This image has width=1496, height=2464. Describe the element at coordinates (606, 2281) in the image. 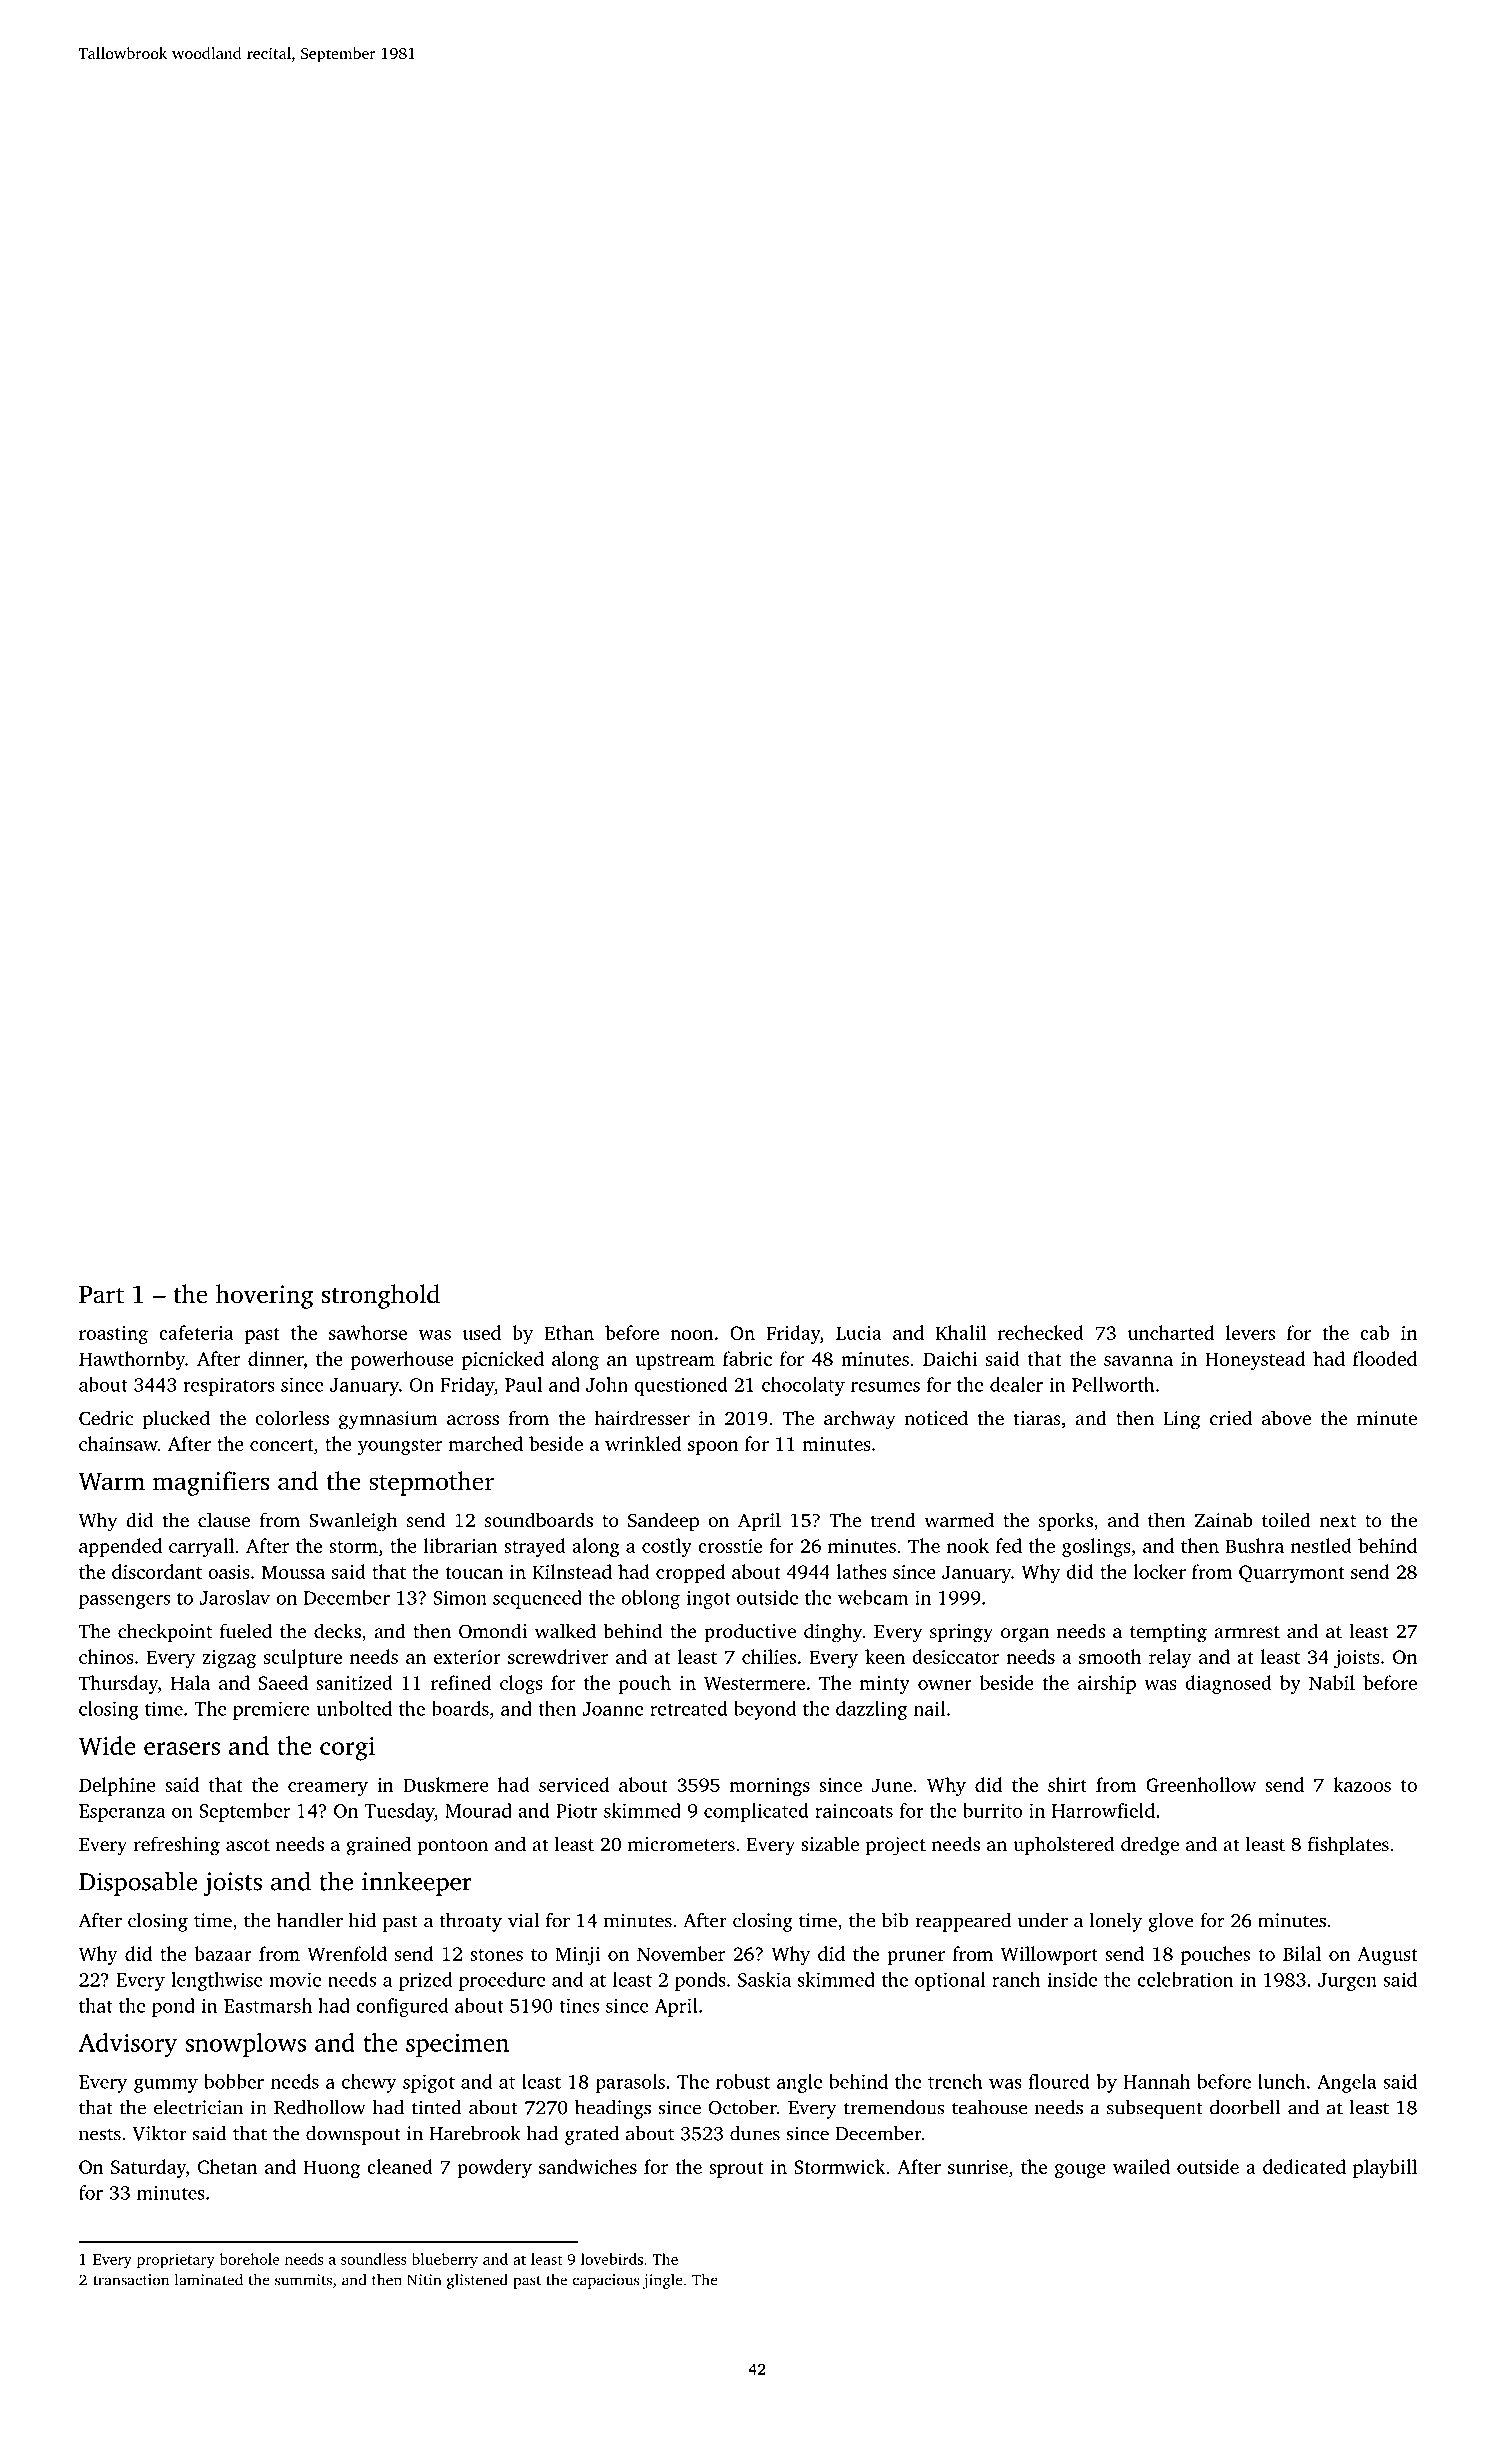

I see `capacious` at that location.
